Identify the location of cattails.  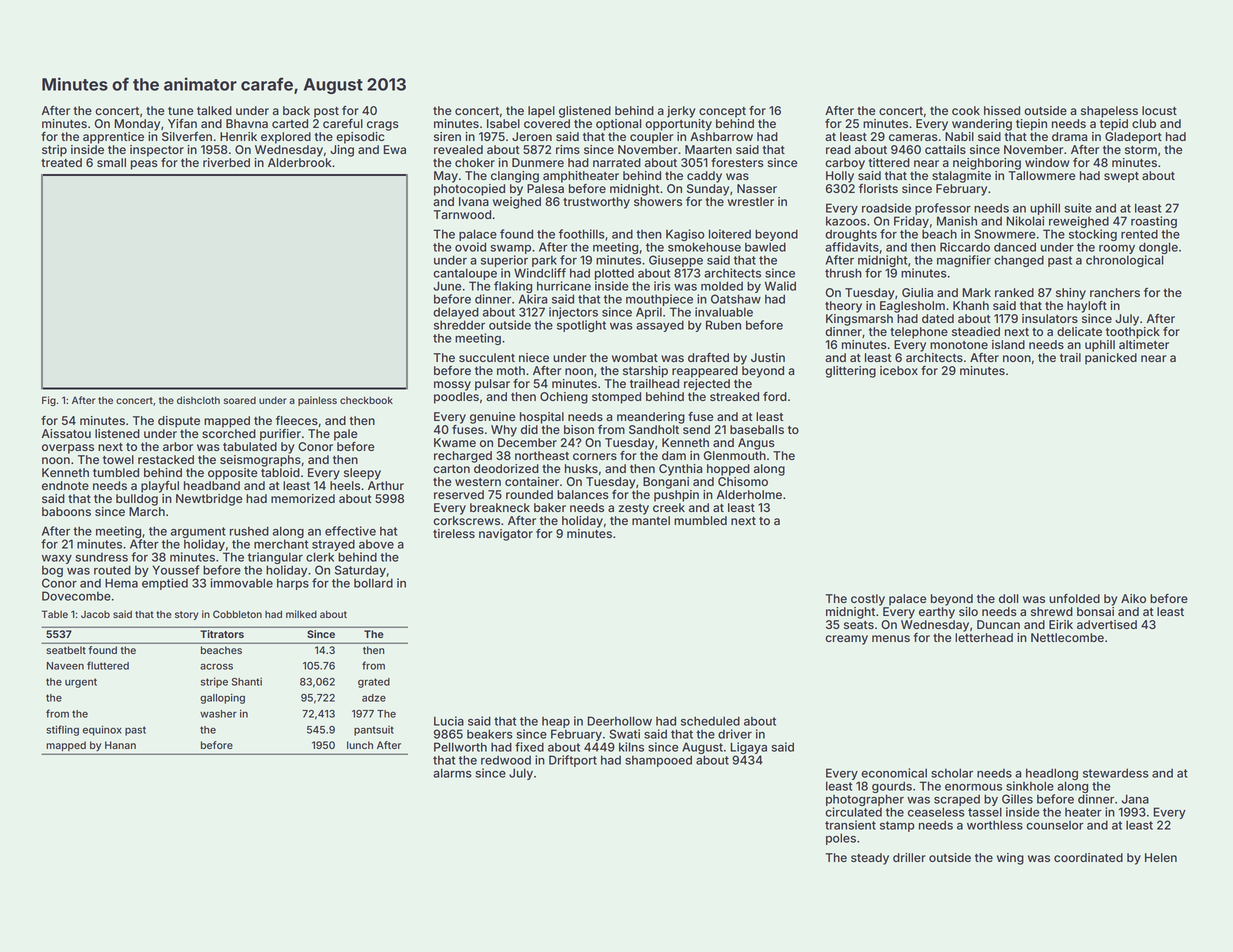
(945, 149).
